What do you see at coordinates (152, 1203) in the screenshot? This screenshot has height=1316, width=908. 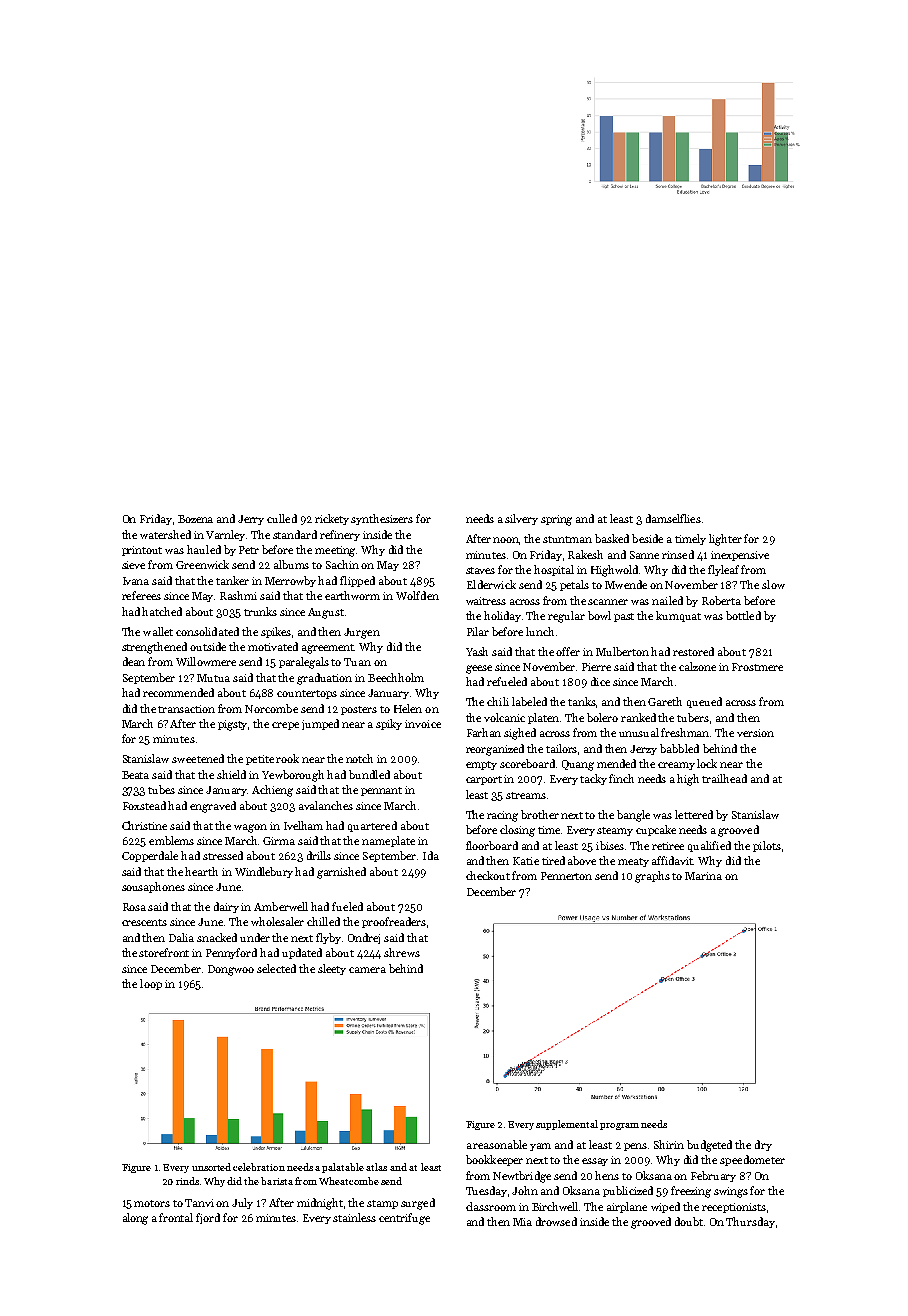 I see `motors` at bounding box center [152, 1203].
